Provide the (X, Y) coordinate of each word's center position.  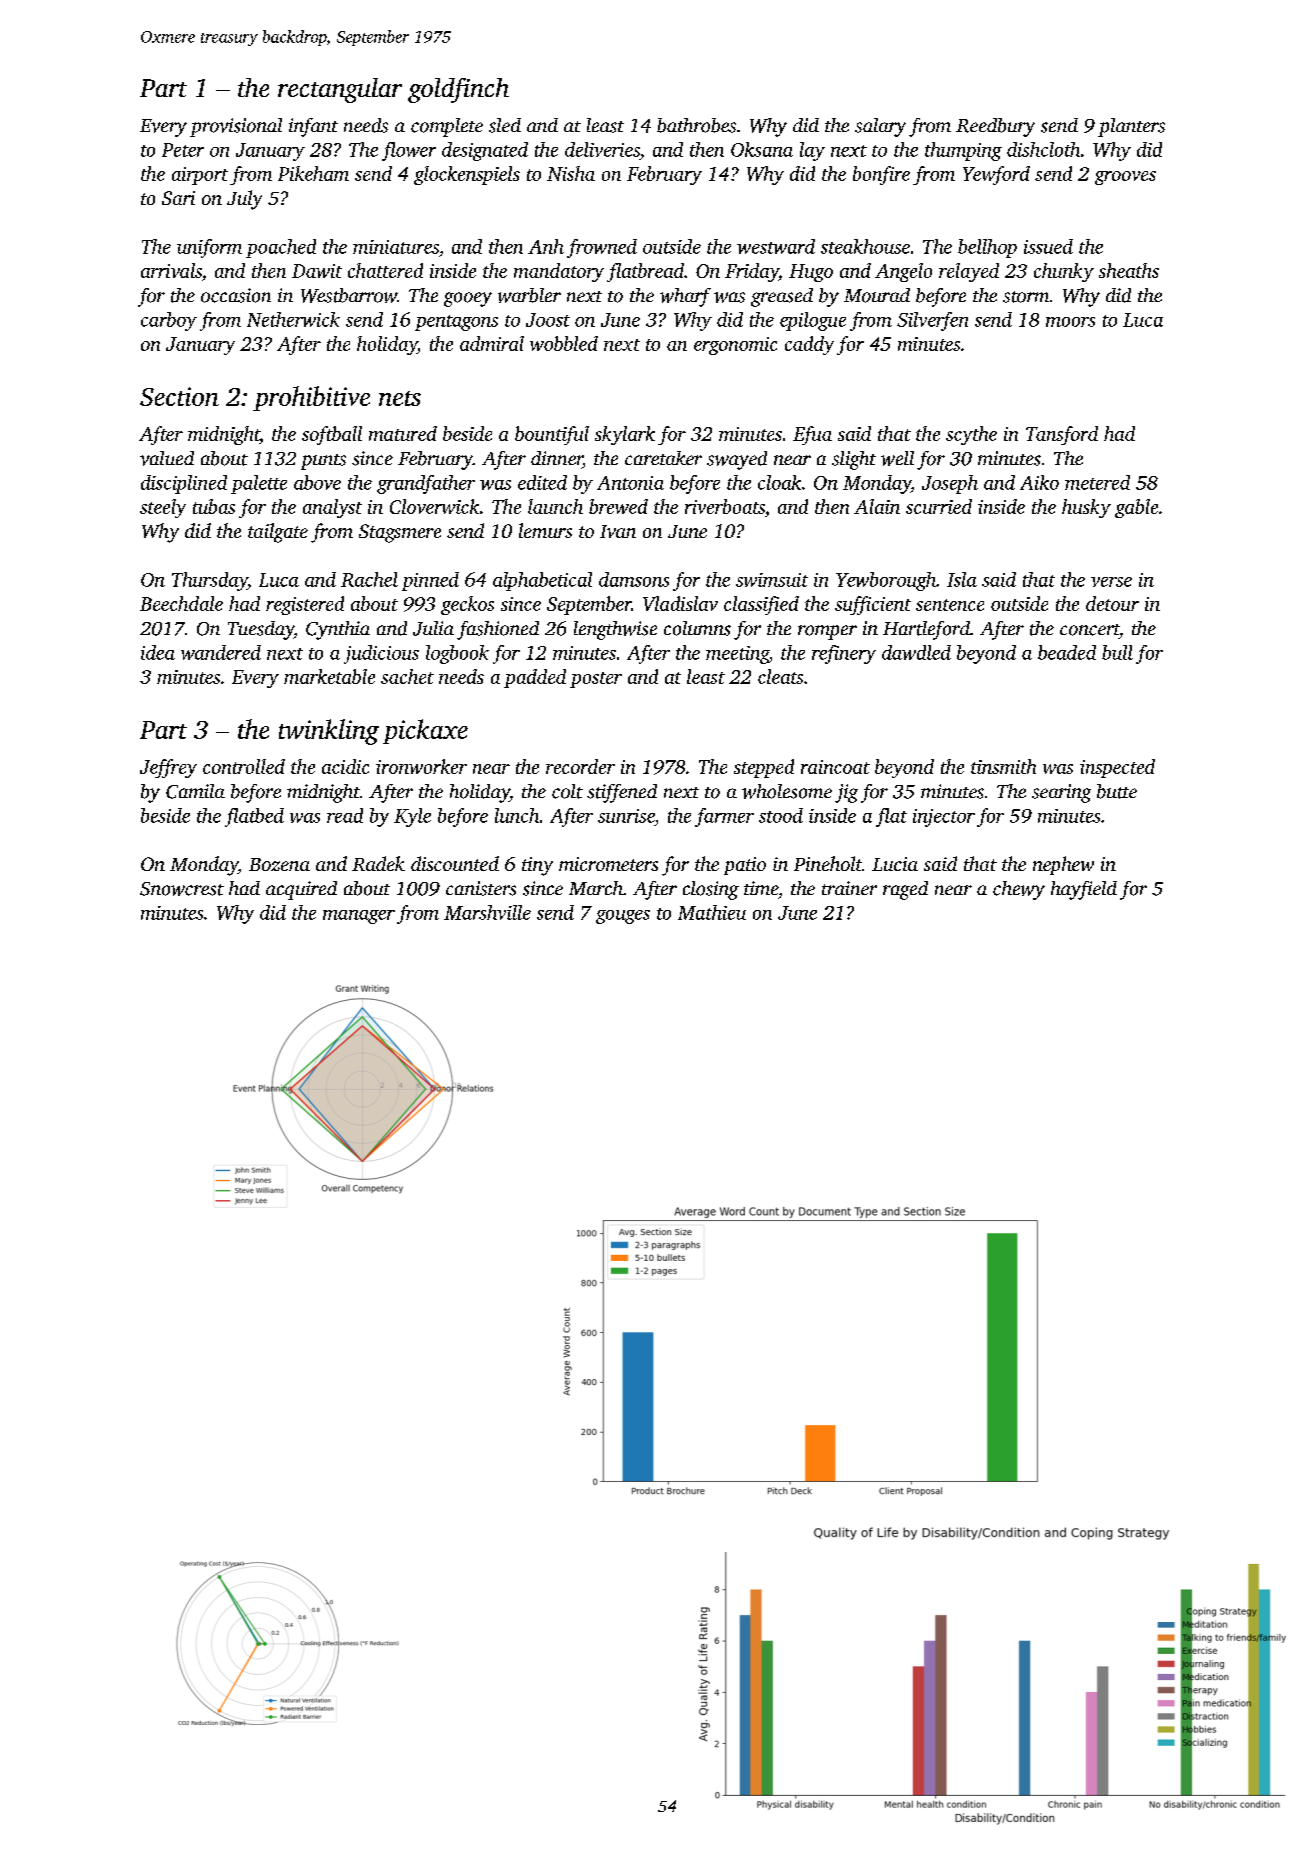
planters (1131, 127)
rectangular (340, 90)
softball (332, 435)
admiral (492, 343)
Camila (195, 791)
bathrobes (696, 125)
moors (1070, 322)
